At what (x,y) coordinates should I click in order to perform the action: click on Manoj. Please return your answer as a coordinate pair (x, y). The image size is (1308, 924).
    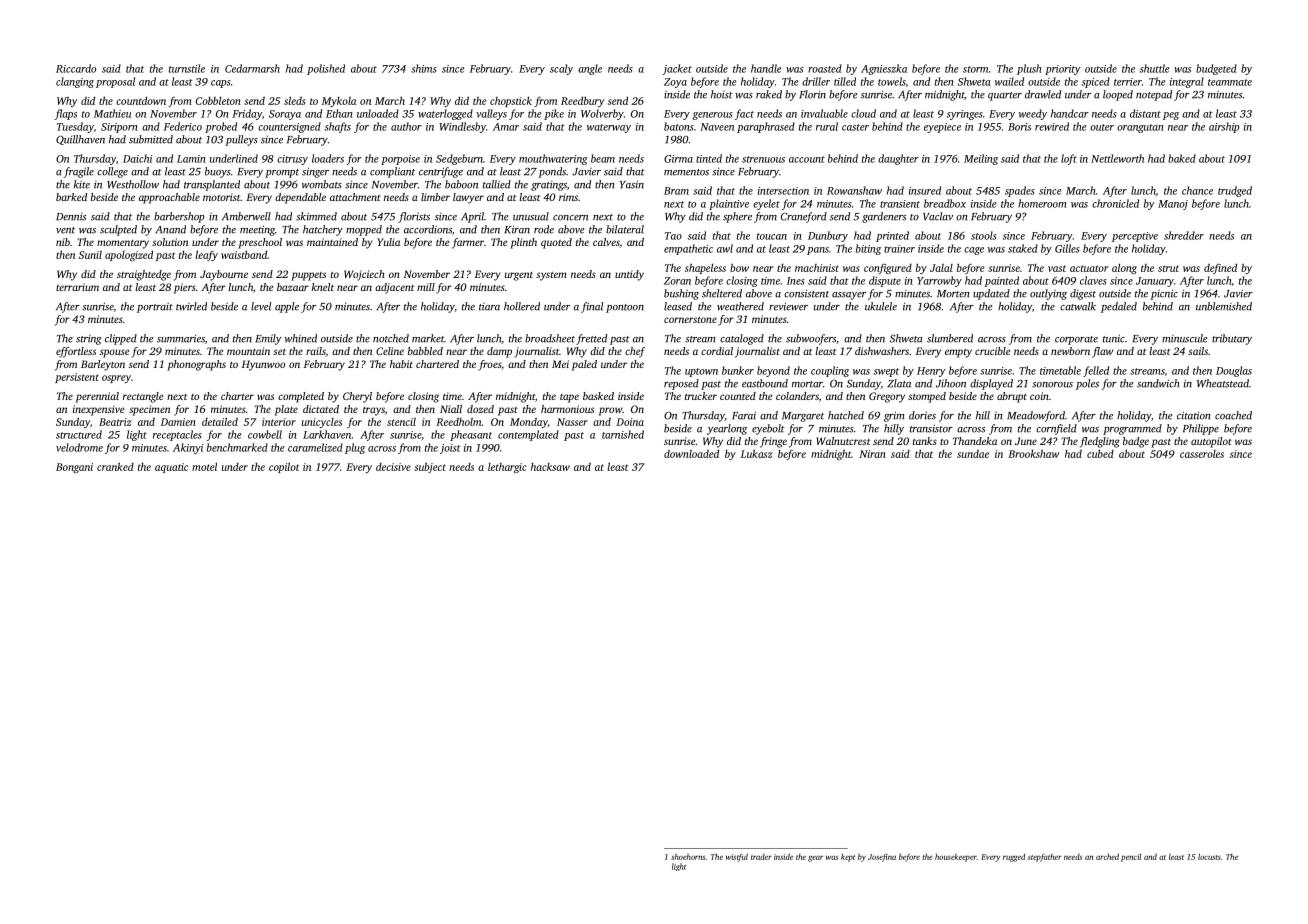
    Looking at the image, I should click on (1173, 205).
